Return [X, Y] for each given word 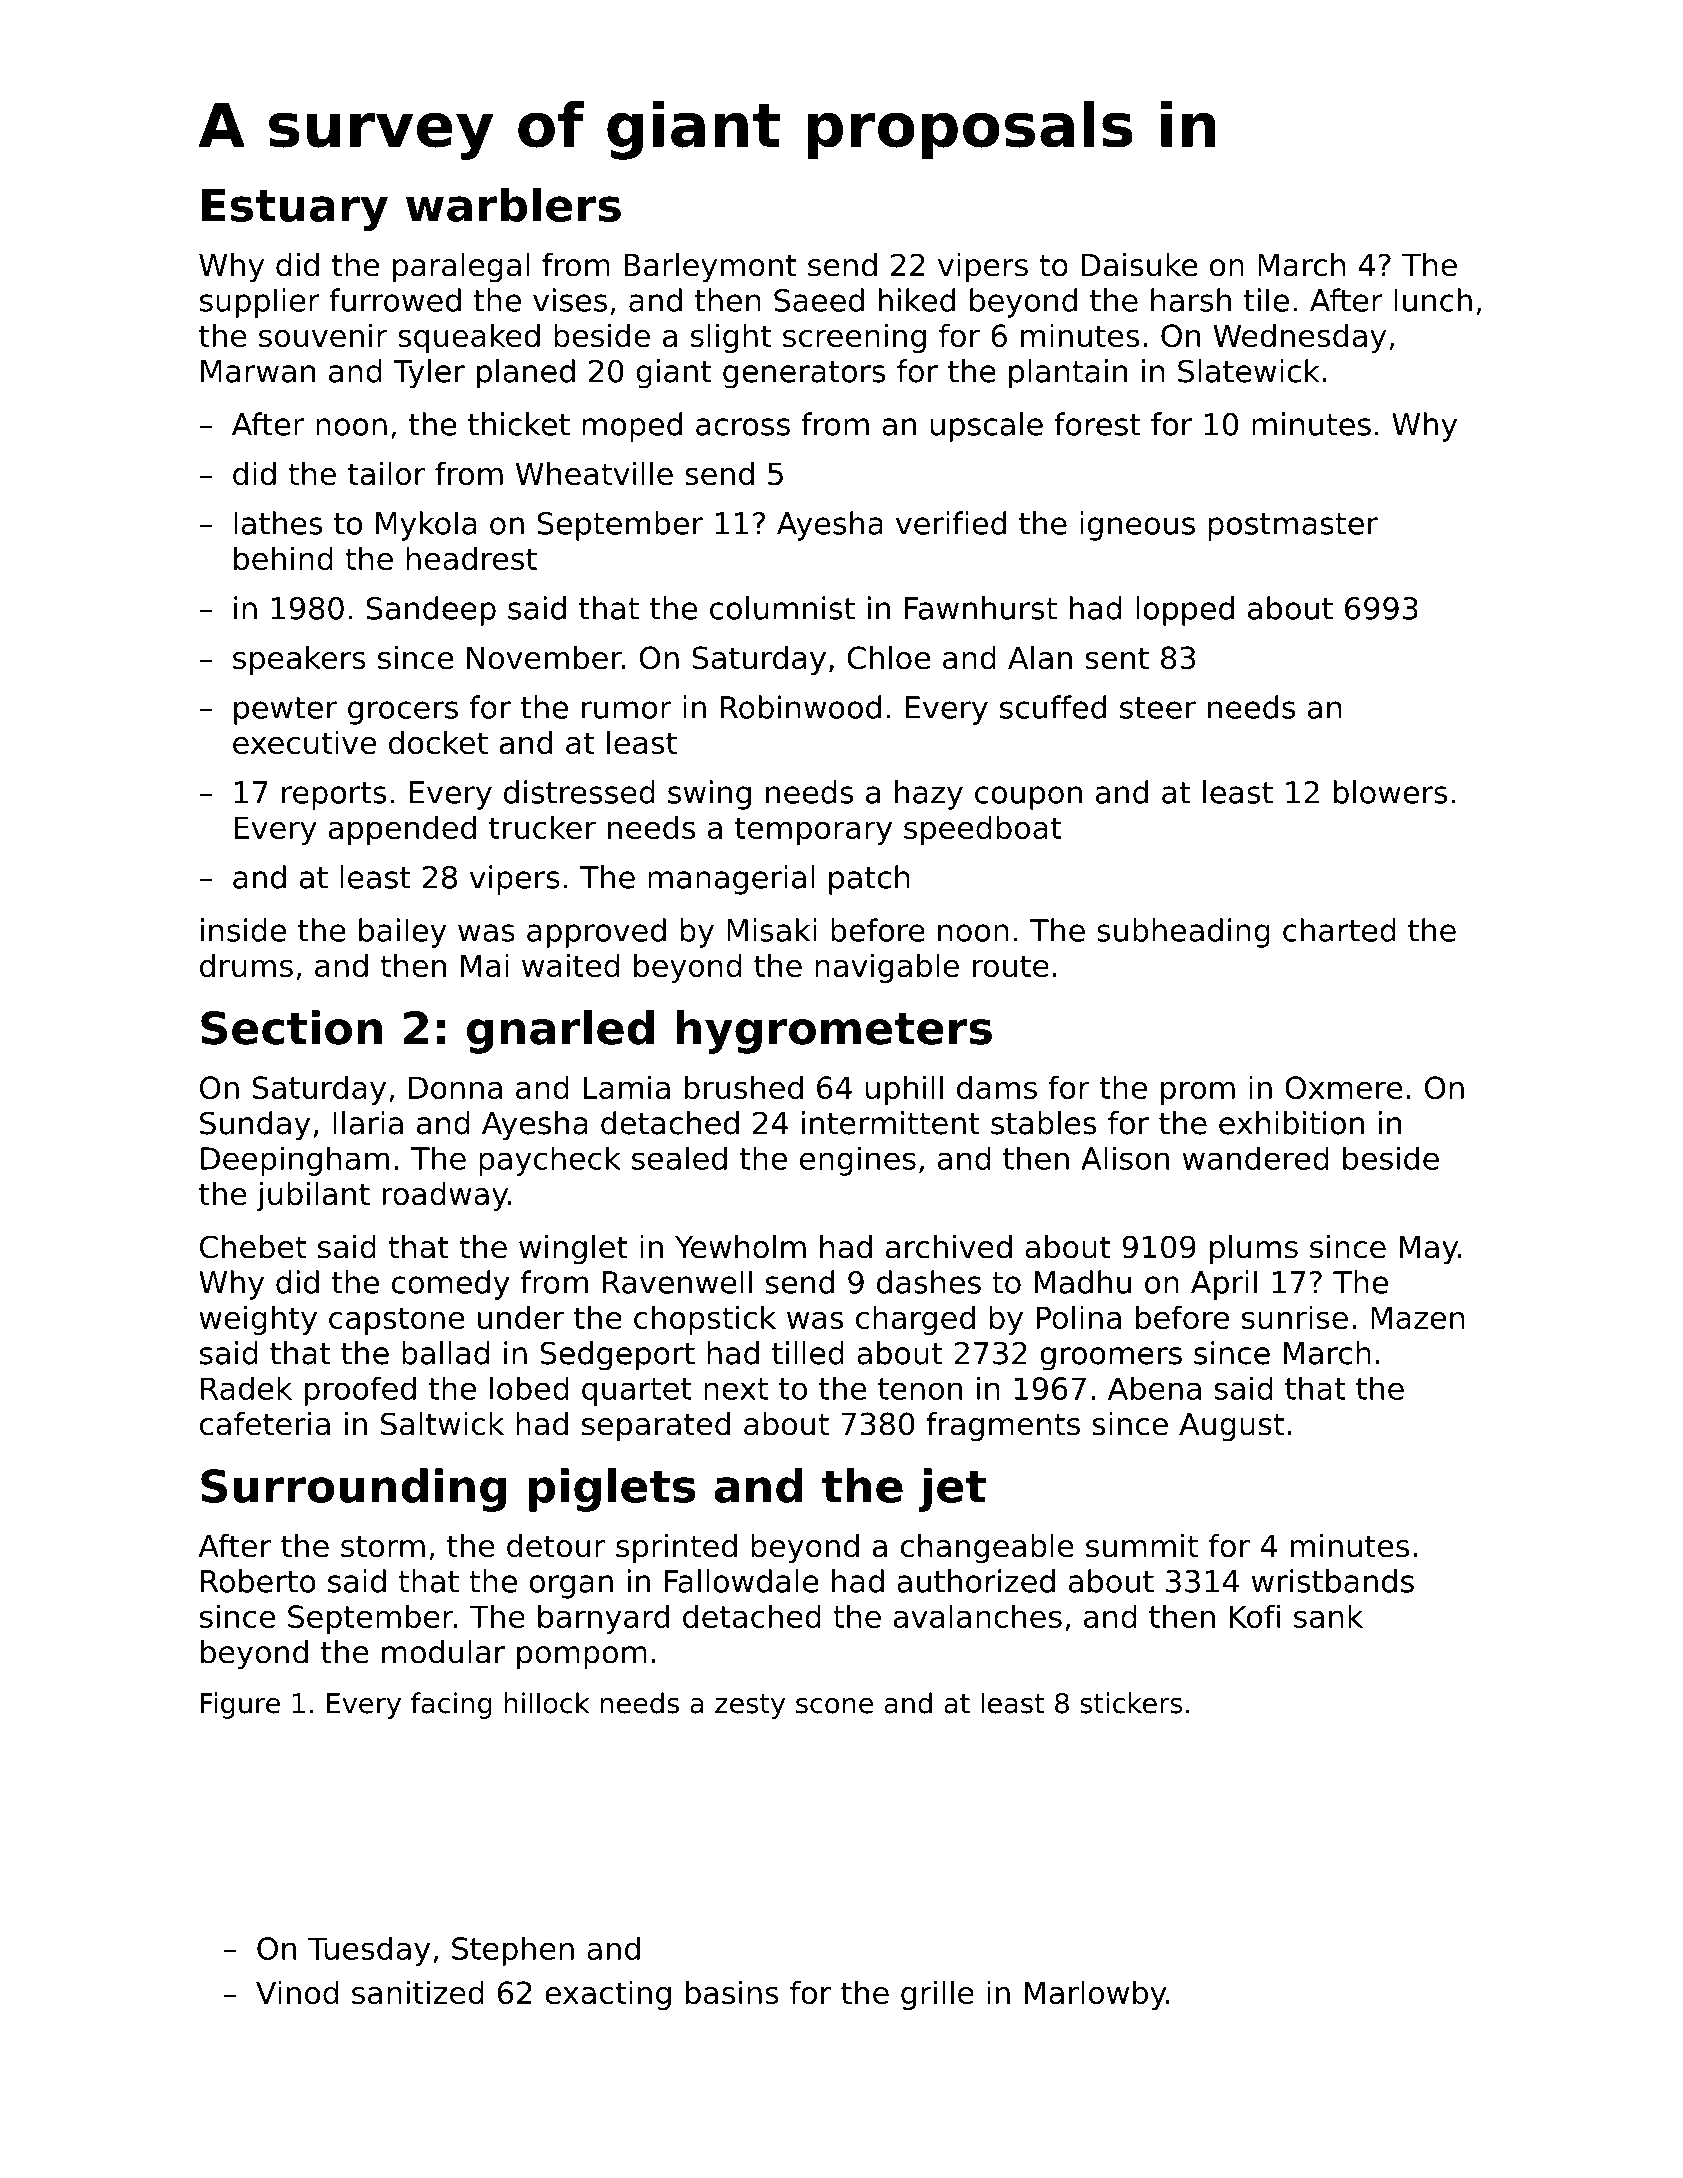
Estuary [295, 210]
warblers [513, 204]
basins [732, 1992]
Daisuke [1139, 265]
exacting [608, 1995]
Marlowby [1095, 1995]
